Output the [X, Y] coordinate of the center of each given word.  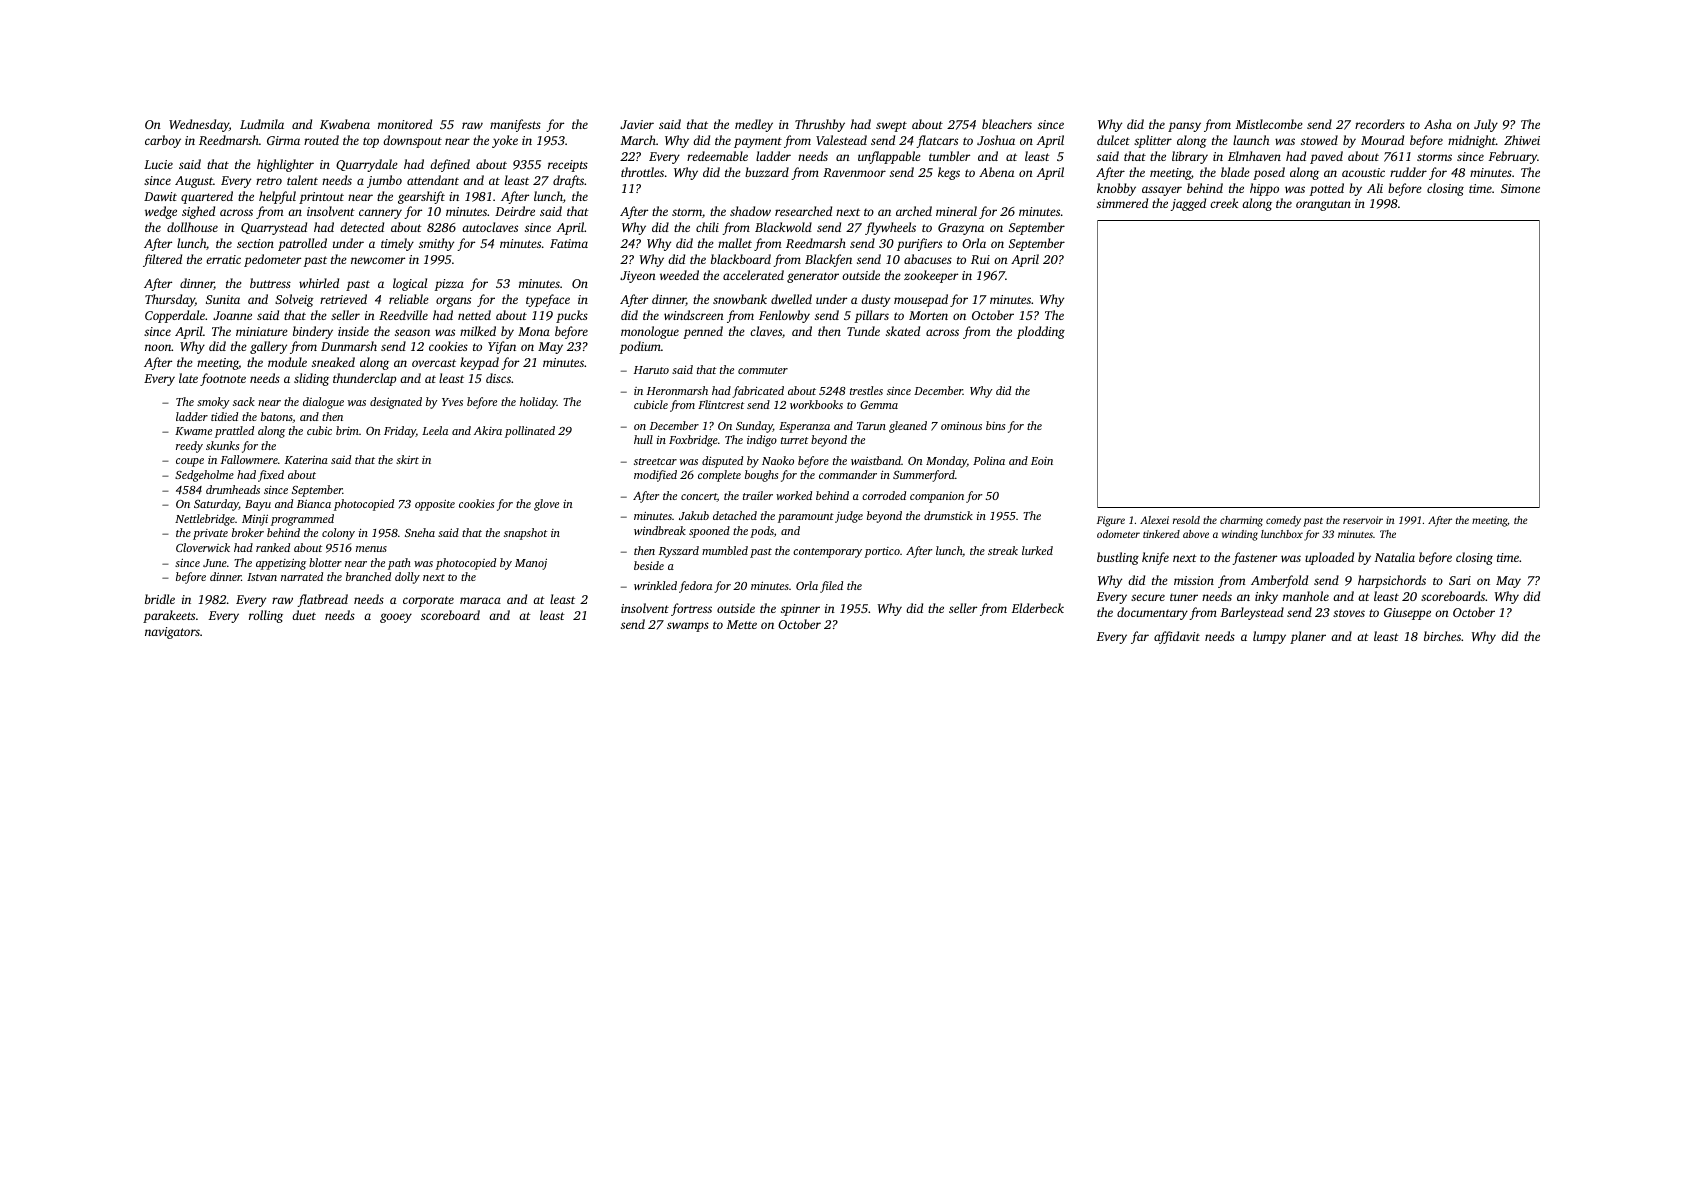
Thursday [170, 300]
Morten [928, 315]
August [194, 182]
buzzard [767, 172]
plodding [1041, 332]
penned [703, 332]
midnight [1472, 141]
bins [995, 425]
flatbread [322, 600]
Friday [400, 432]
